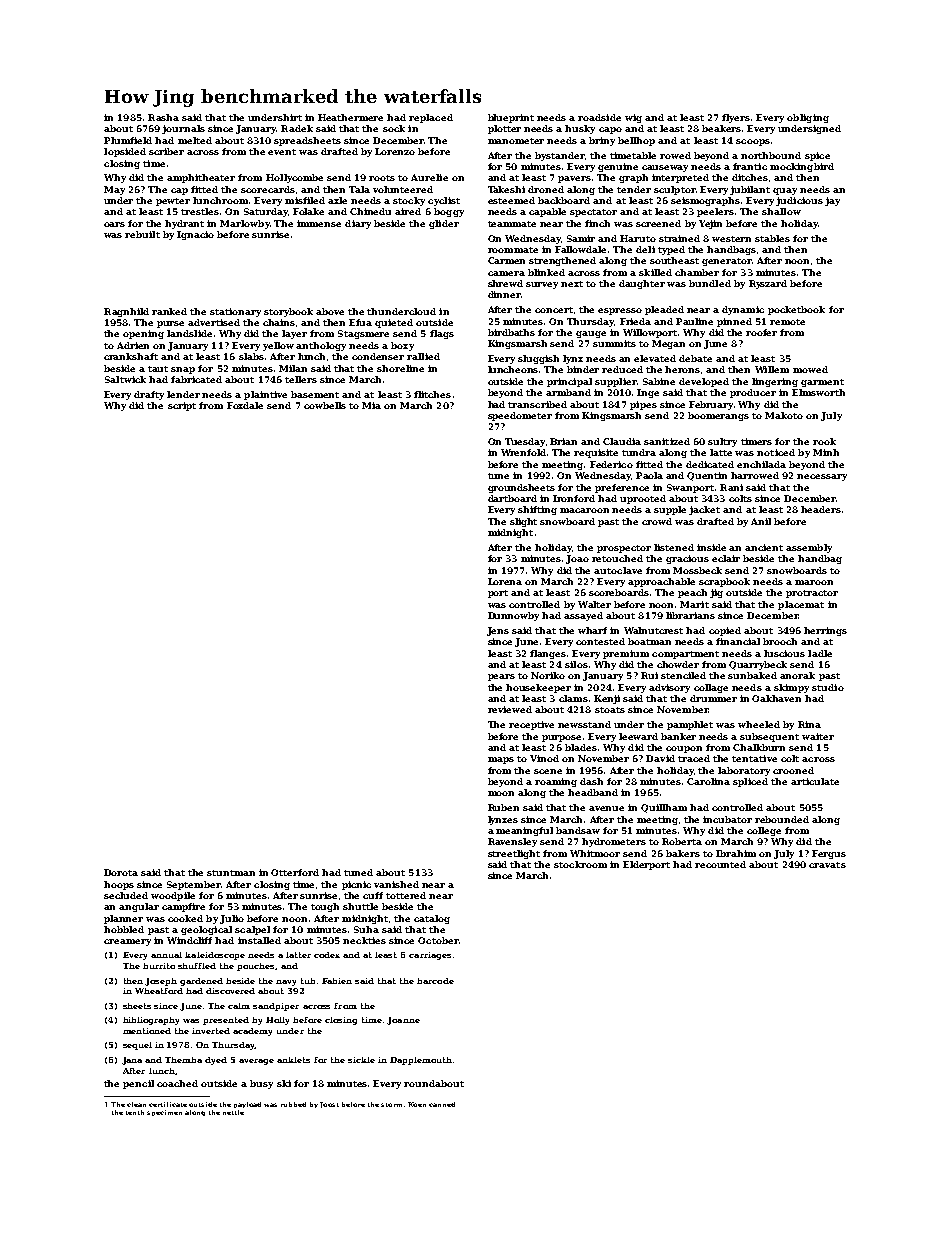 The height and width of the image is (1233, 952). What do you see at coordinates (121, 872) in the image?
I see `Dorota` at bounding box center [121, 872].
